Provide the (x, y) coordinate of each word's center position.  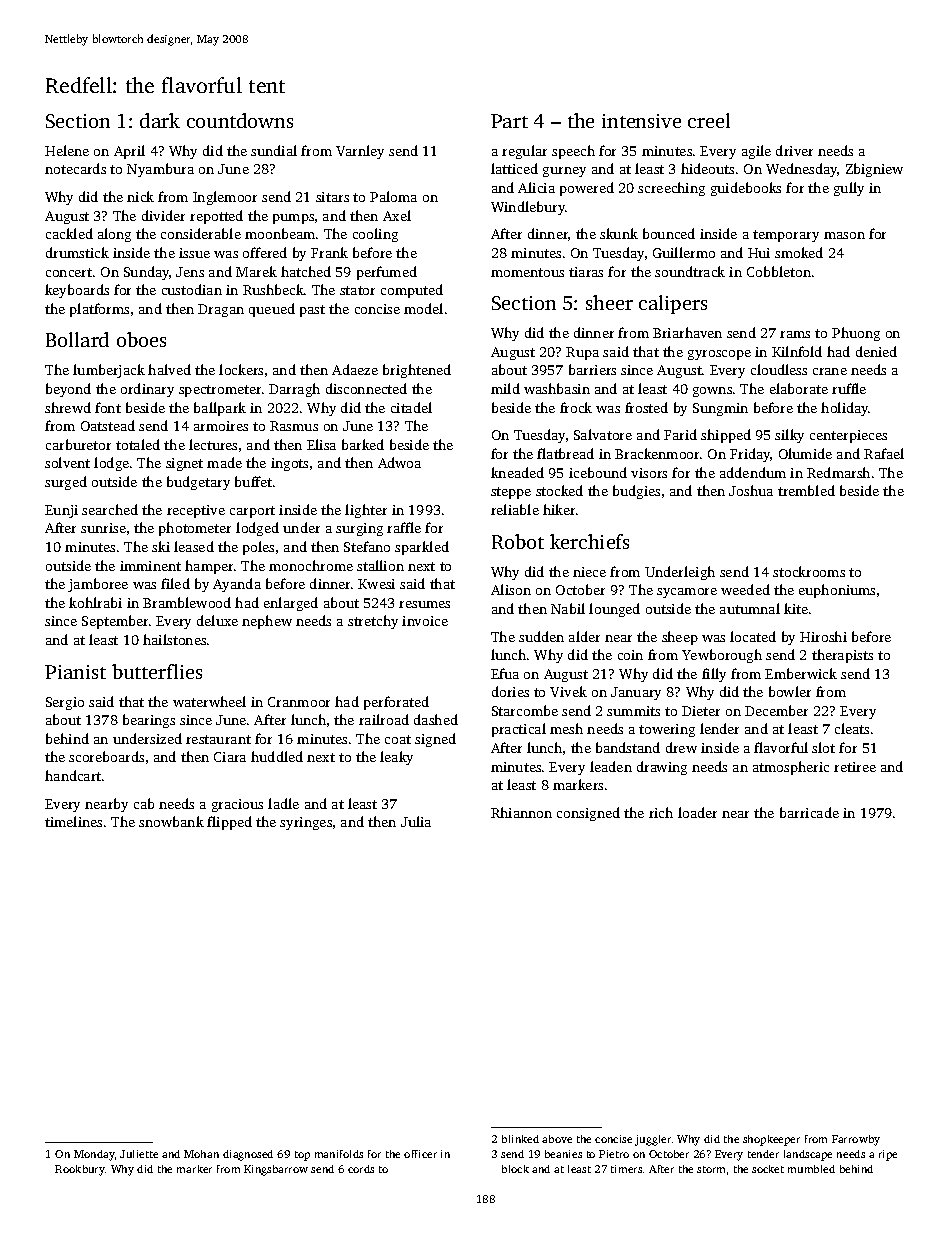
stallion (380, 565)
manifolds (339, 1154)
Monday (94, 1155)
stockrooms (809, 571)
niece (589, 572)
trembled (806, 490)
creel (709, 120)
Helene (67, 150)
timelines (73, 821)
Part (509, 121)
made (224, 462)
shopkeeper (771, 1140)
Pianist (75, 672)
